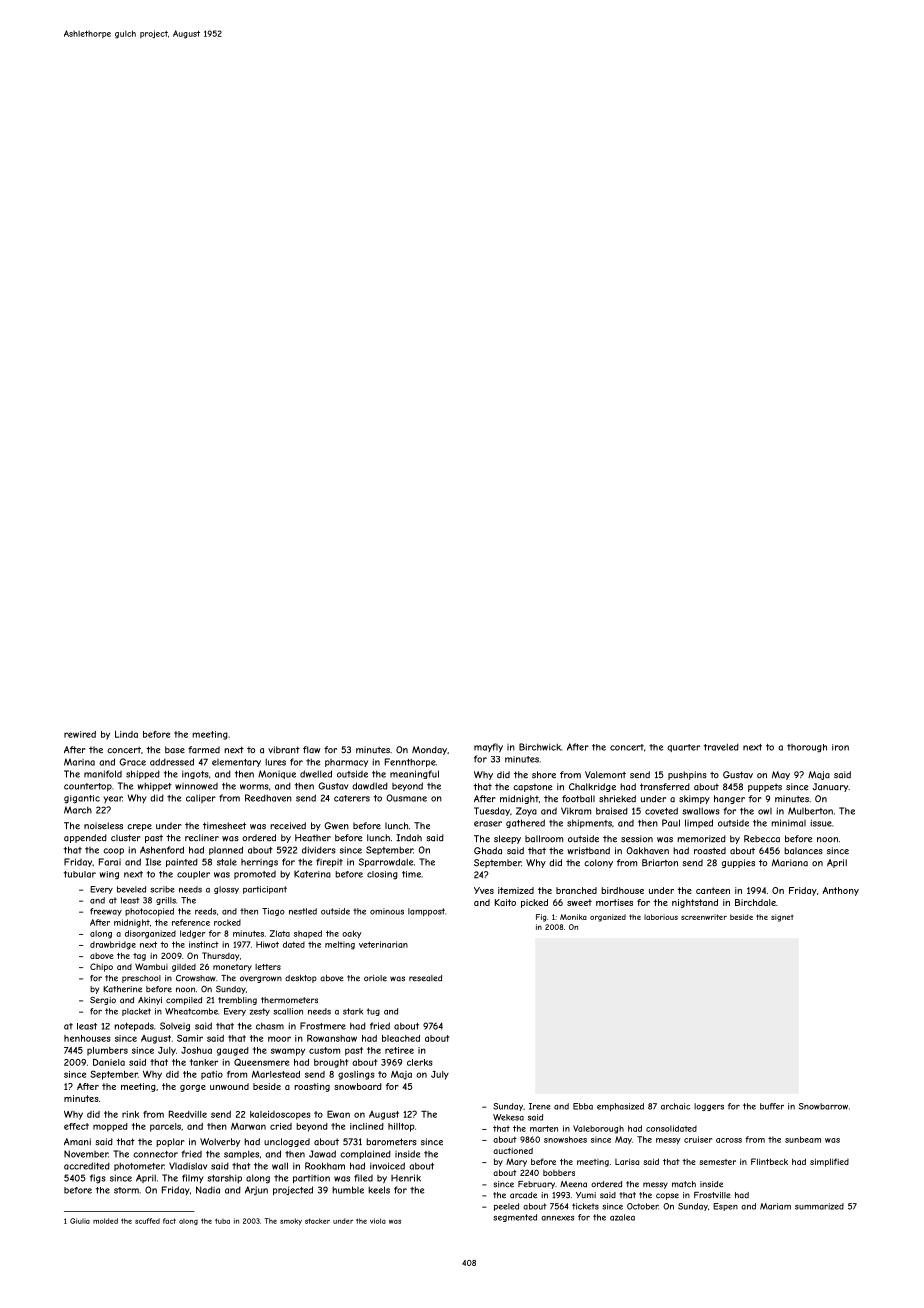 Image resolution: width=924 pixels, height=1308 pixels. What do you see at coordinates (268, 798) in the screenshot?
I see `Reedhaven` at bounding box center [268, 798].
